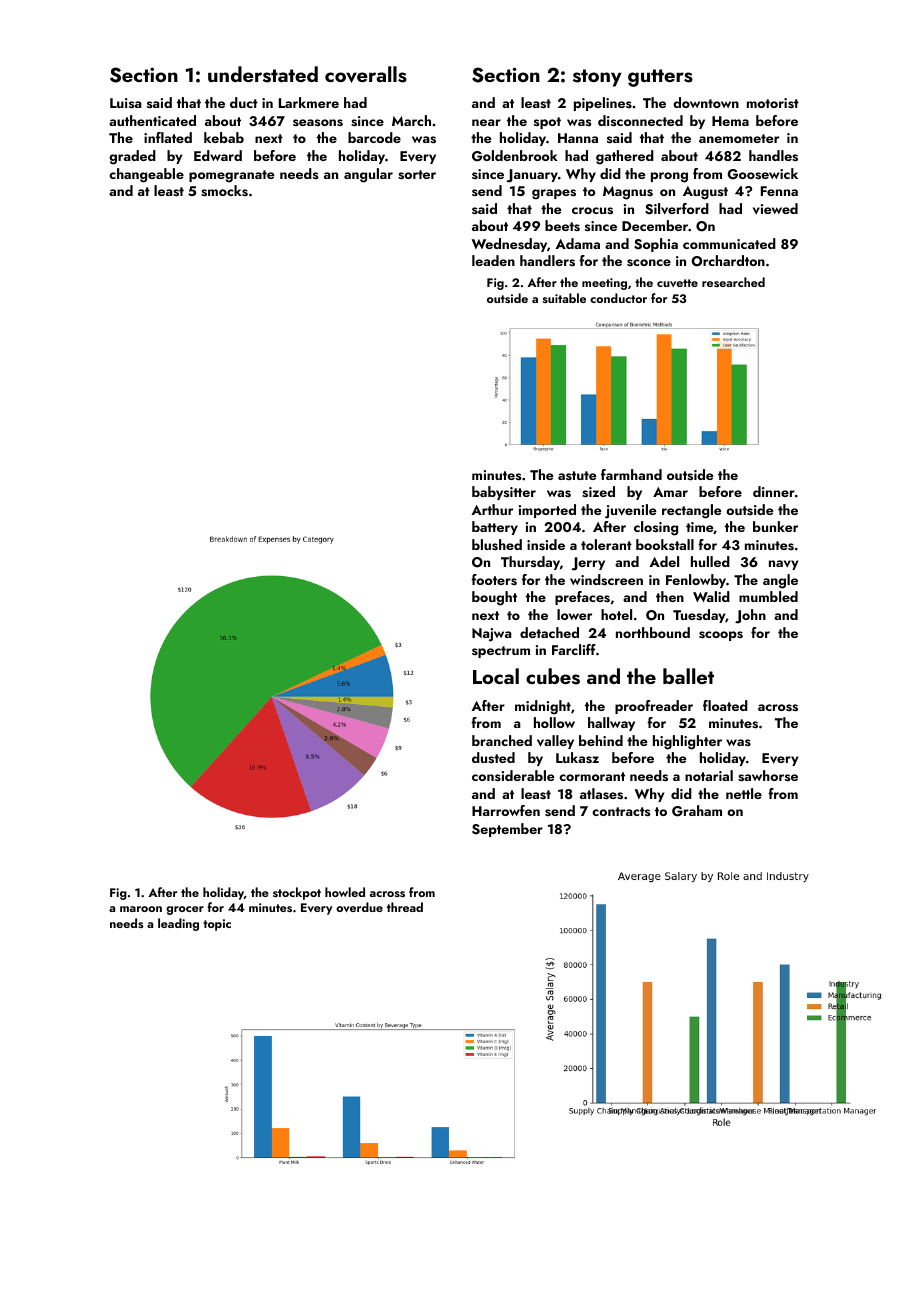  I want to click on understated, so click(263, 74).
